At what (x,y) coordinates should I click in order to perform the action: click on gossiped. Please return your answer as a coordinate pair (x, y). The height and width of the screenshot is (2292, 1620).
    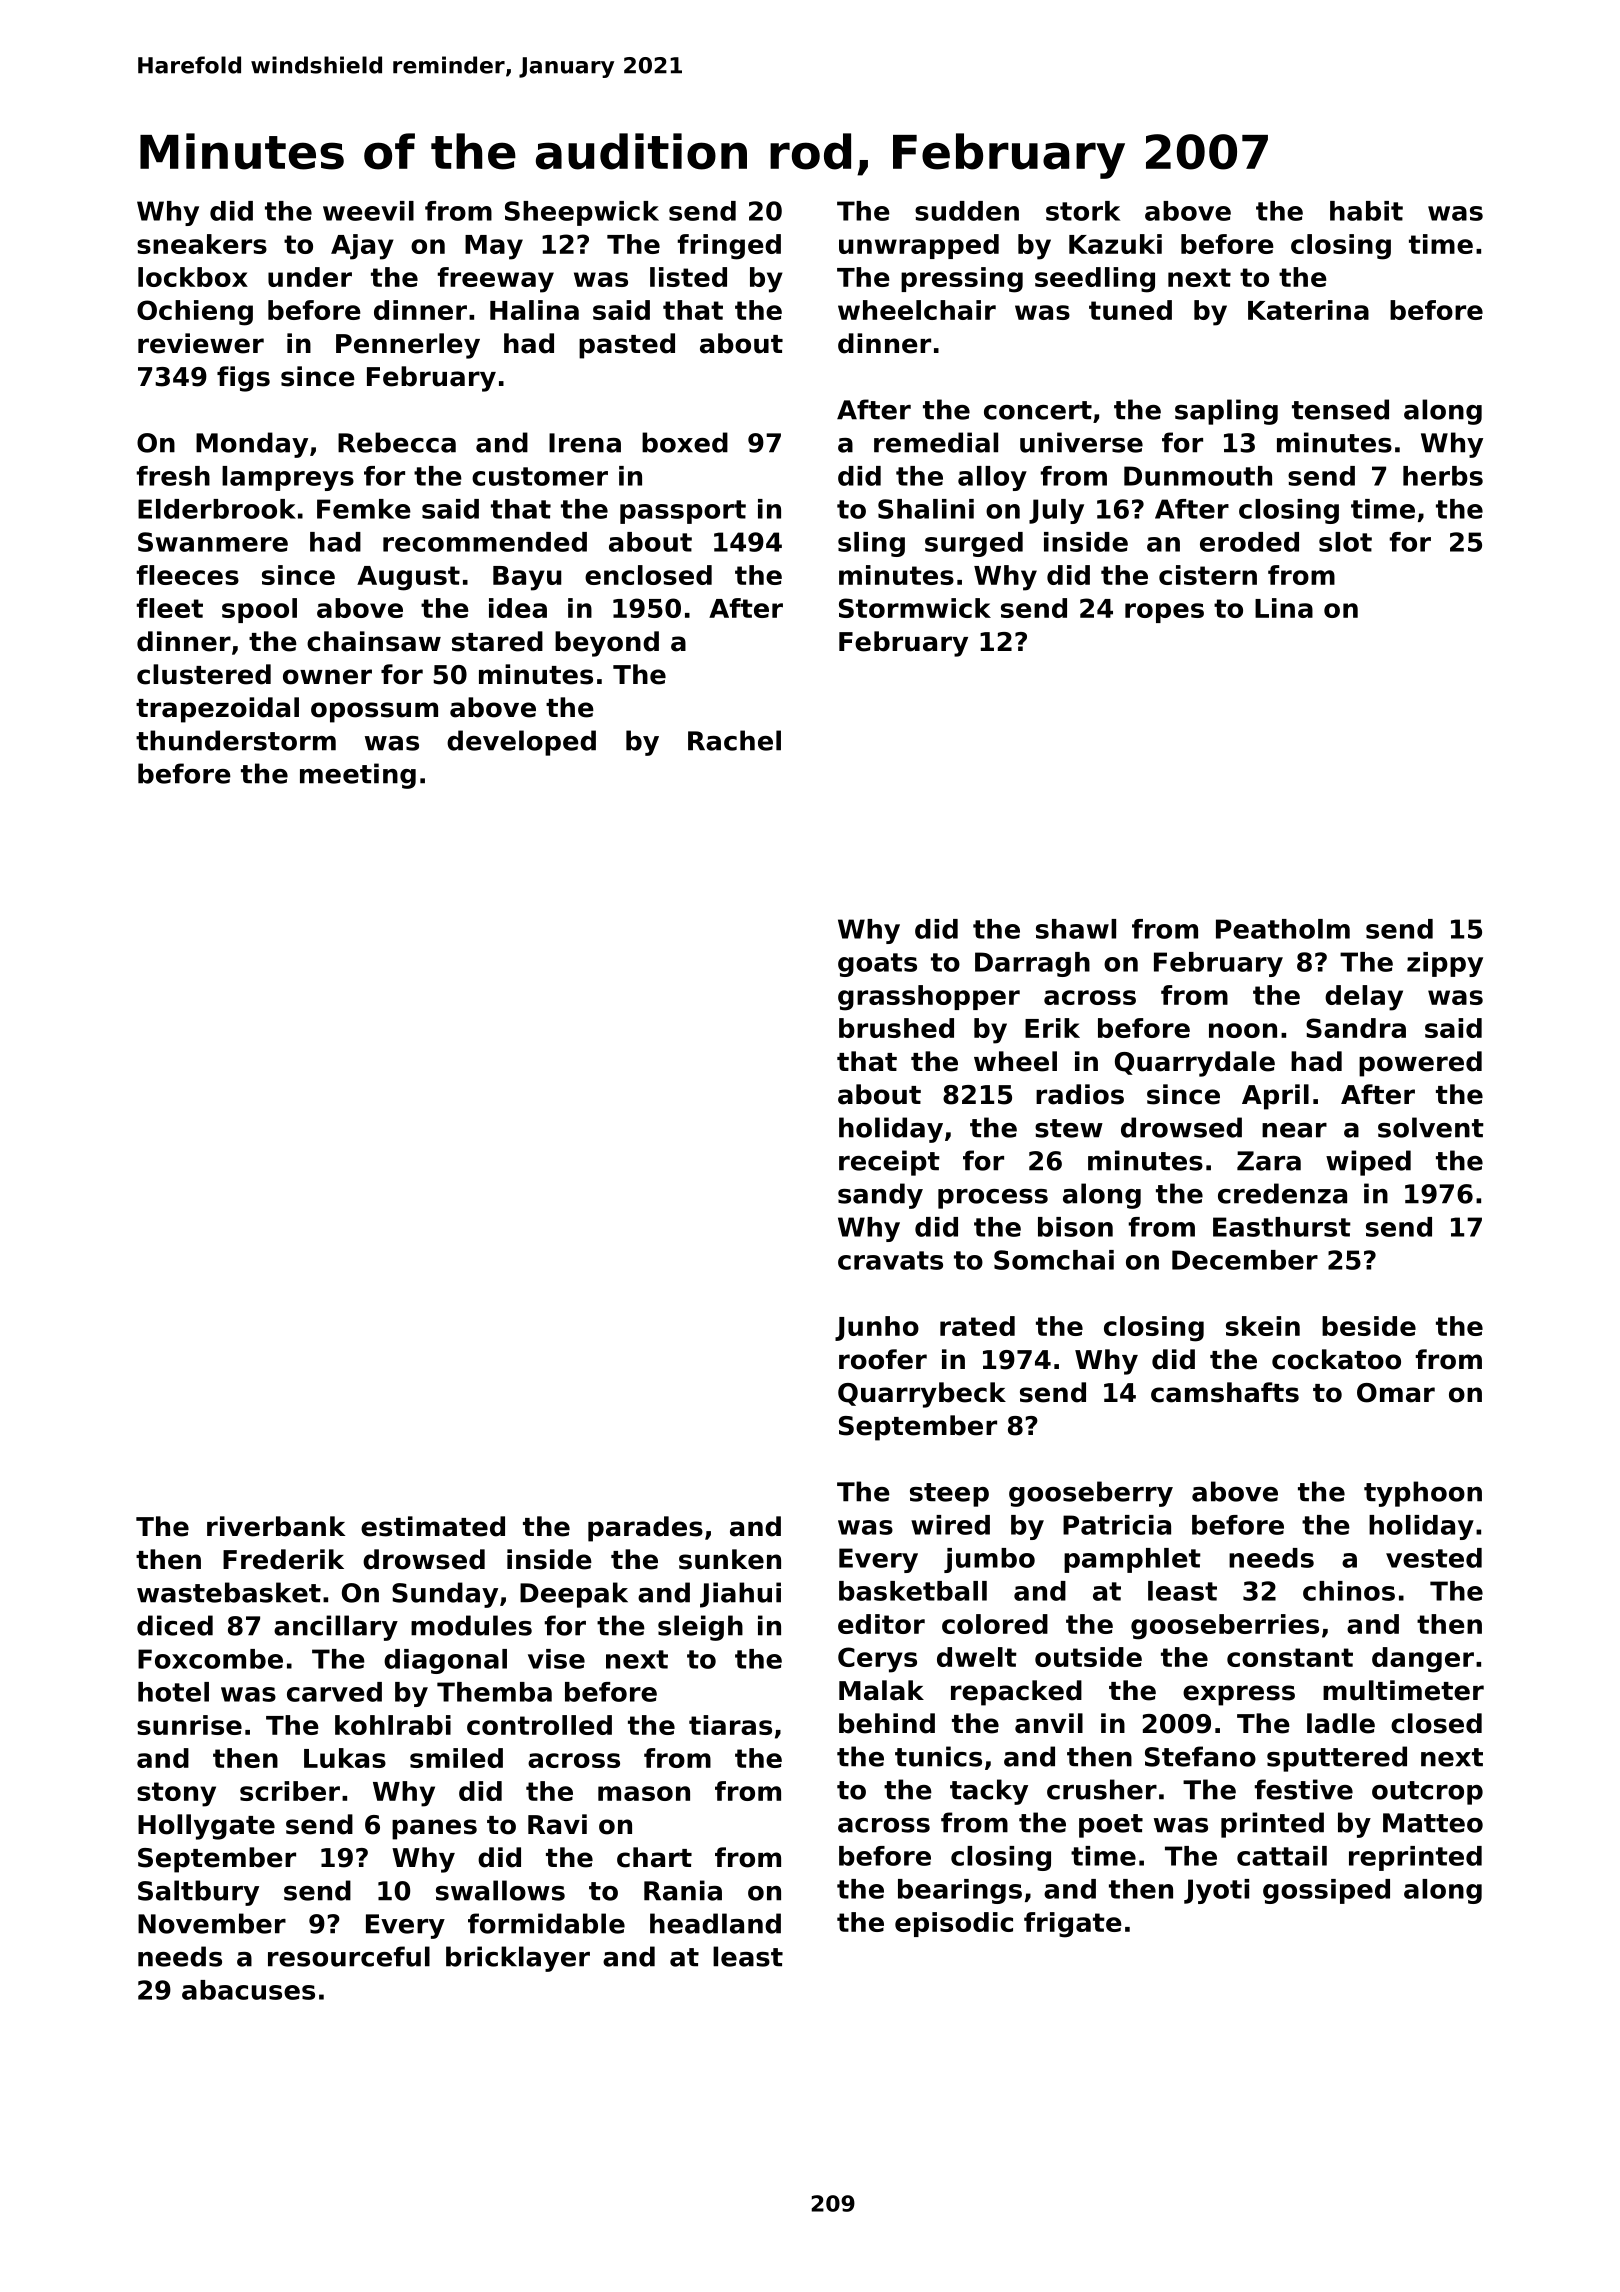
    Looking at the image, I should click on (1326, 1891).
